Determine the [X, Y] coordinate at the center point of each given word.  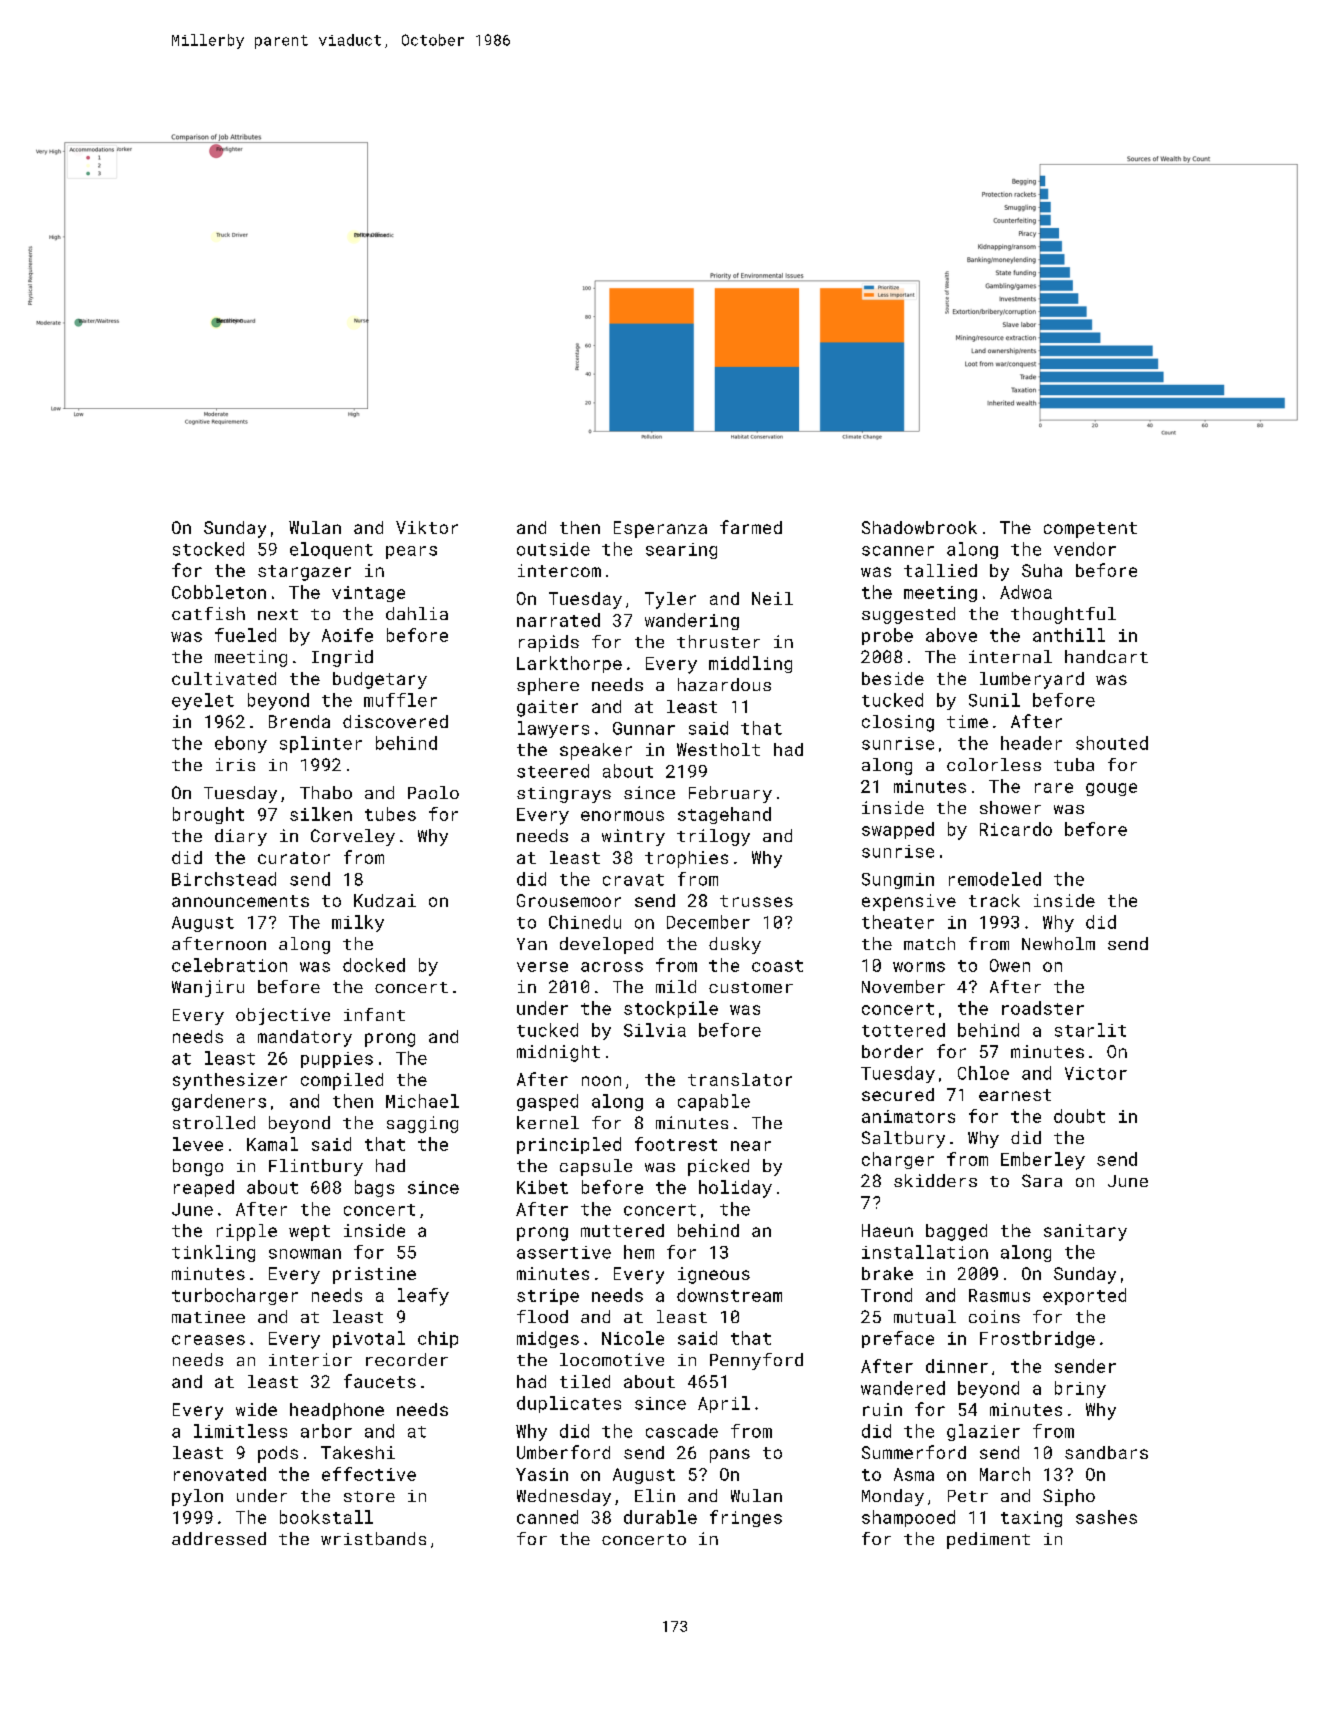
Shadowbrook [919, 527]
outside [553, 549]
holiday [735, 1189]
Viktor [427, 527]
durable [660, 1517]
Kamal [272, 1144]
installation [925, 1252]
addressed [219, 1538]
